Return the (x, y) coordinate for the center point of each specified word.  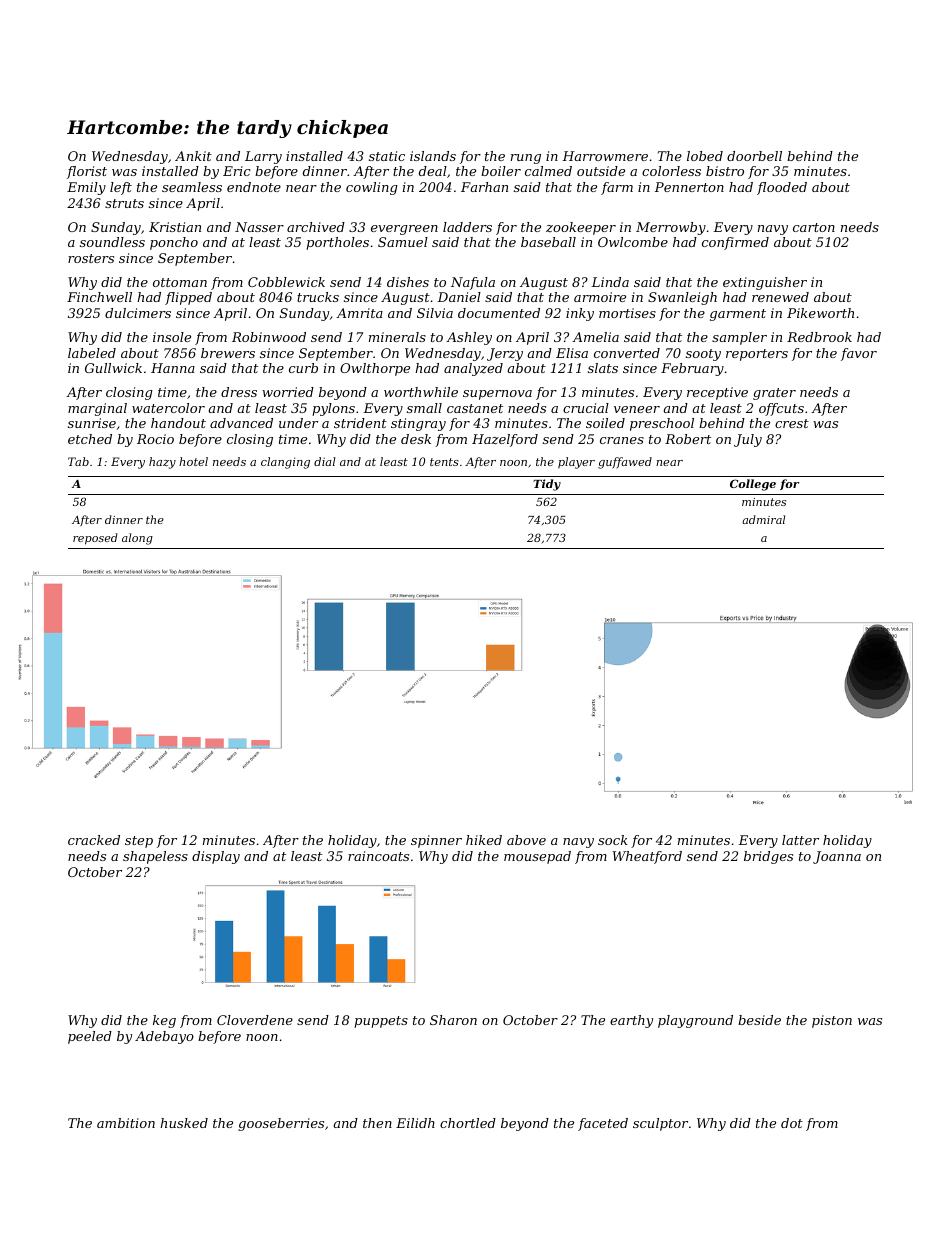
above (526, 840)
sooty (703, 355)
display (216, 857)
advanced (241, 423)
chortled (468, 1123)
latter (800, 840)
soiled (605, 423)
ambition (126, 1123)
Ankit (193, 156)
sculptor (660, 1124)
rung (526, 159)
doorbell (754, 156)
